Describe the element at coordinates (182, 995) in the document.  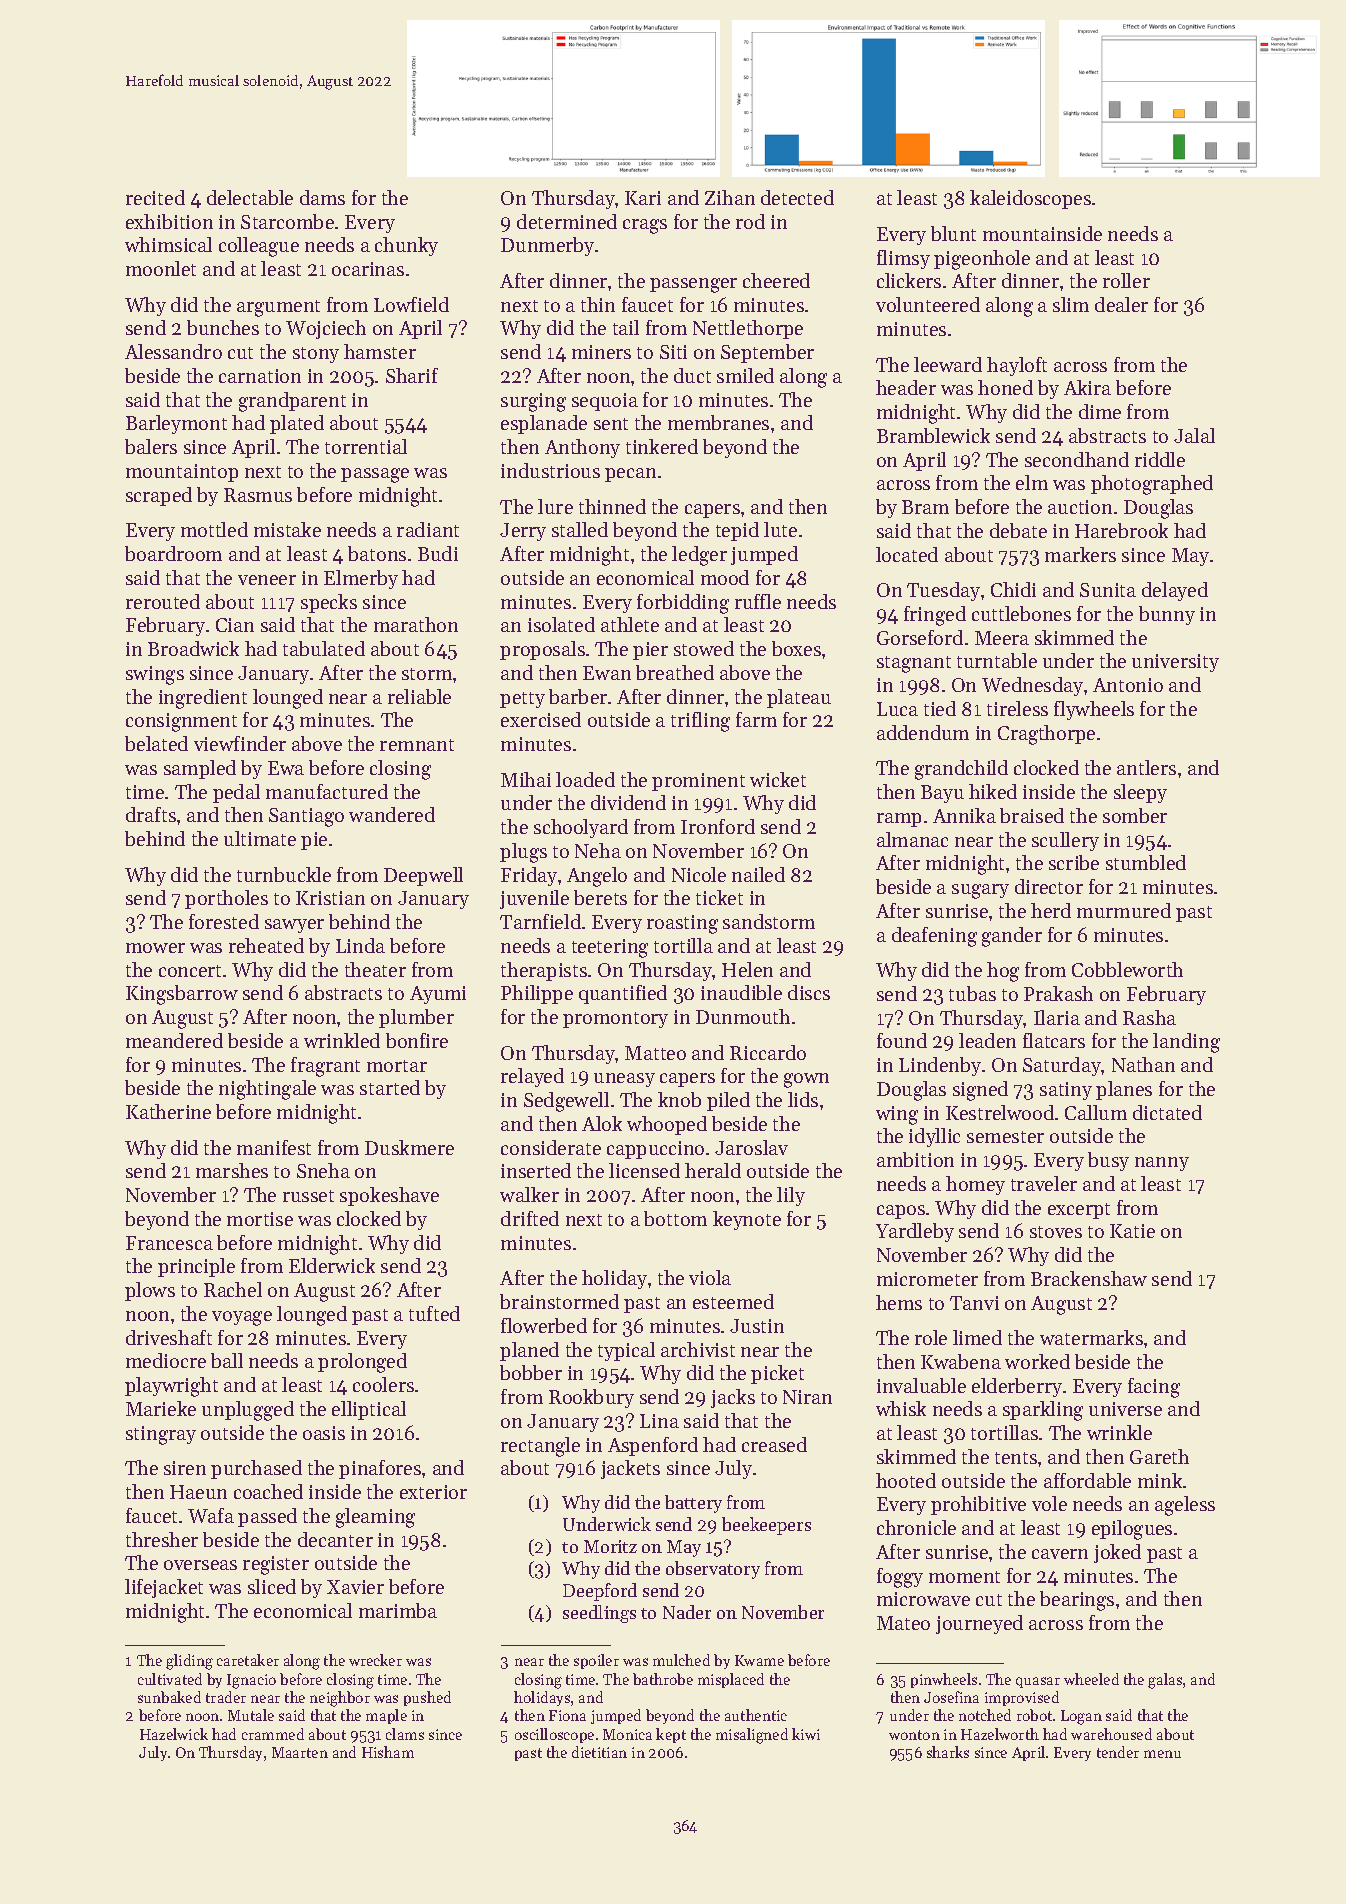
I see `Kingsbarrow` at that location.
